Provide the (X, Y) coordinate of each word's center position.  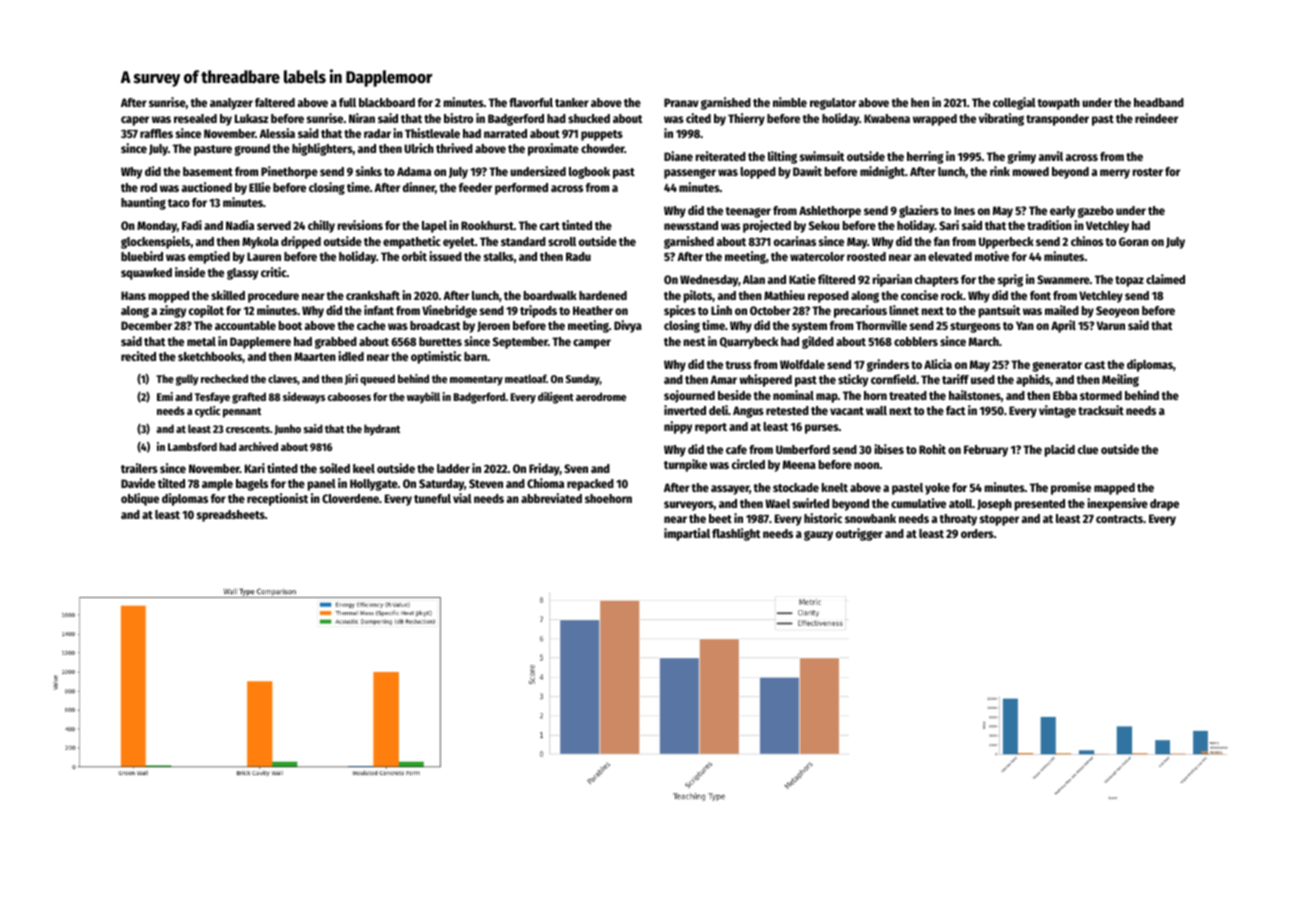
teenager (748, 212)
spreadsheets (231, 516)
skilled (228, 295)
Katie (802, 279)
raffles (156, 133)
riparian (892, 280)
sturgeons (975, 327)
